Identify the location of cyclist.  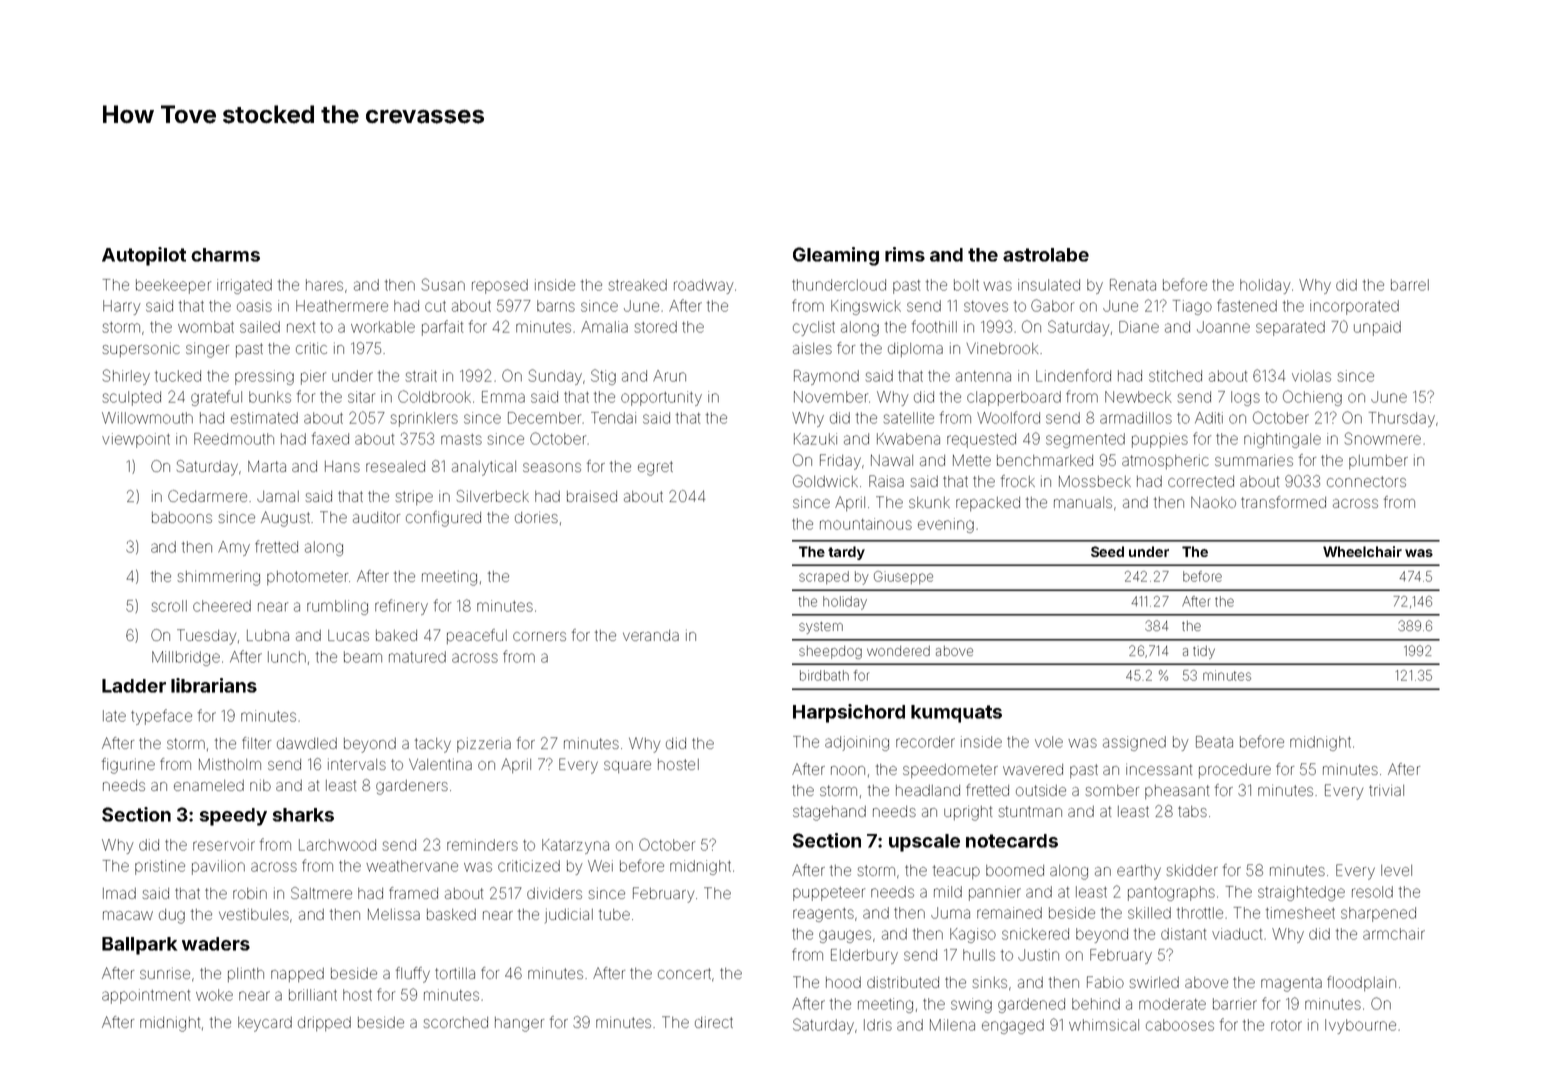
(814, 328).
